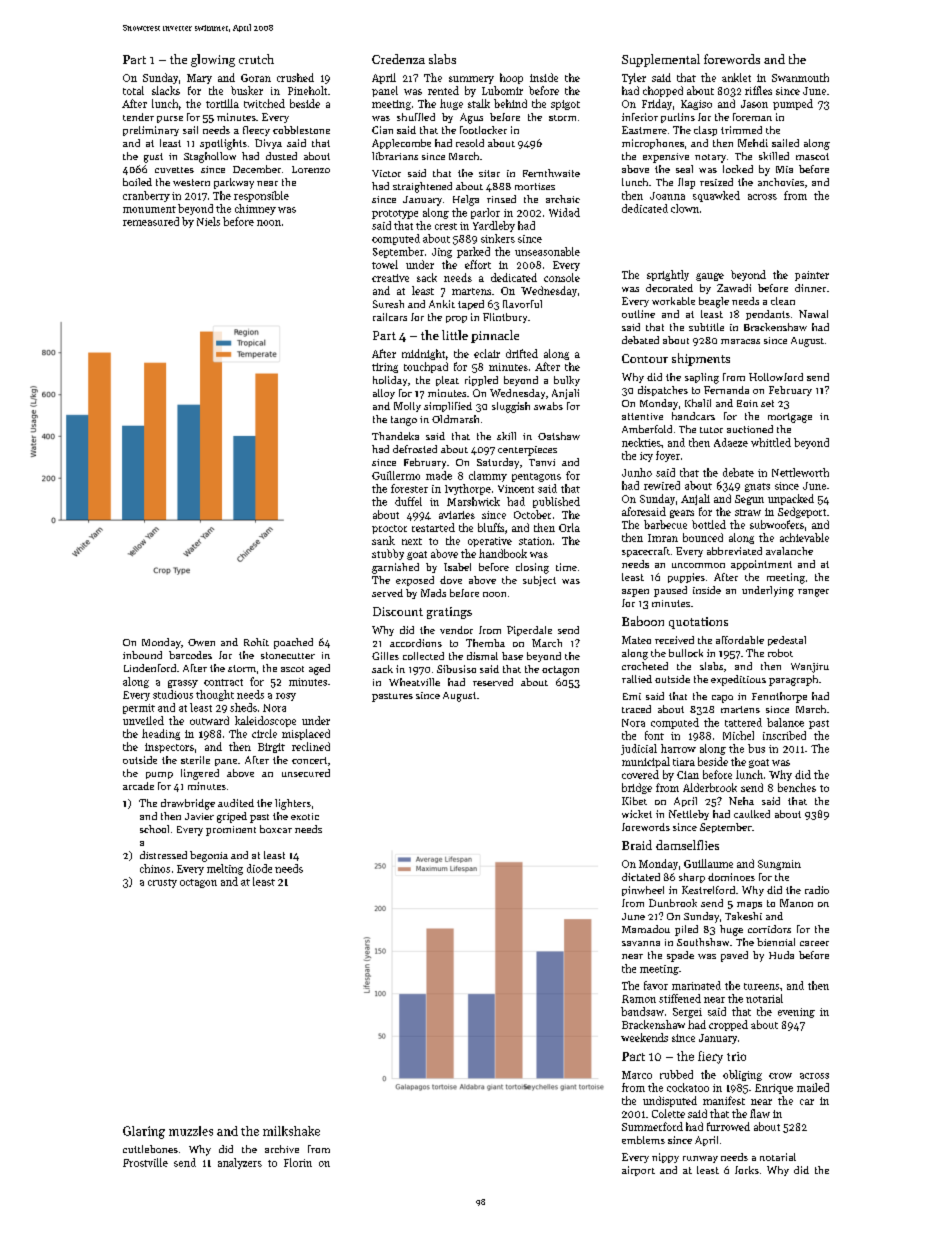 This document has height=1233, width=952. What do you see at coordinates (559, 436) in the document?
I see `Oatshaw` at bounding box center [559, 436].
